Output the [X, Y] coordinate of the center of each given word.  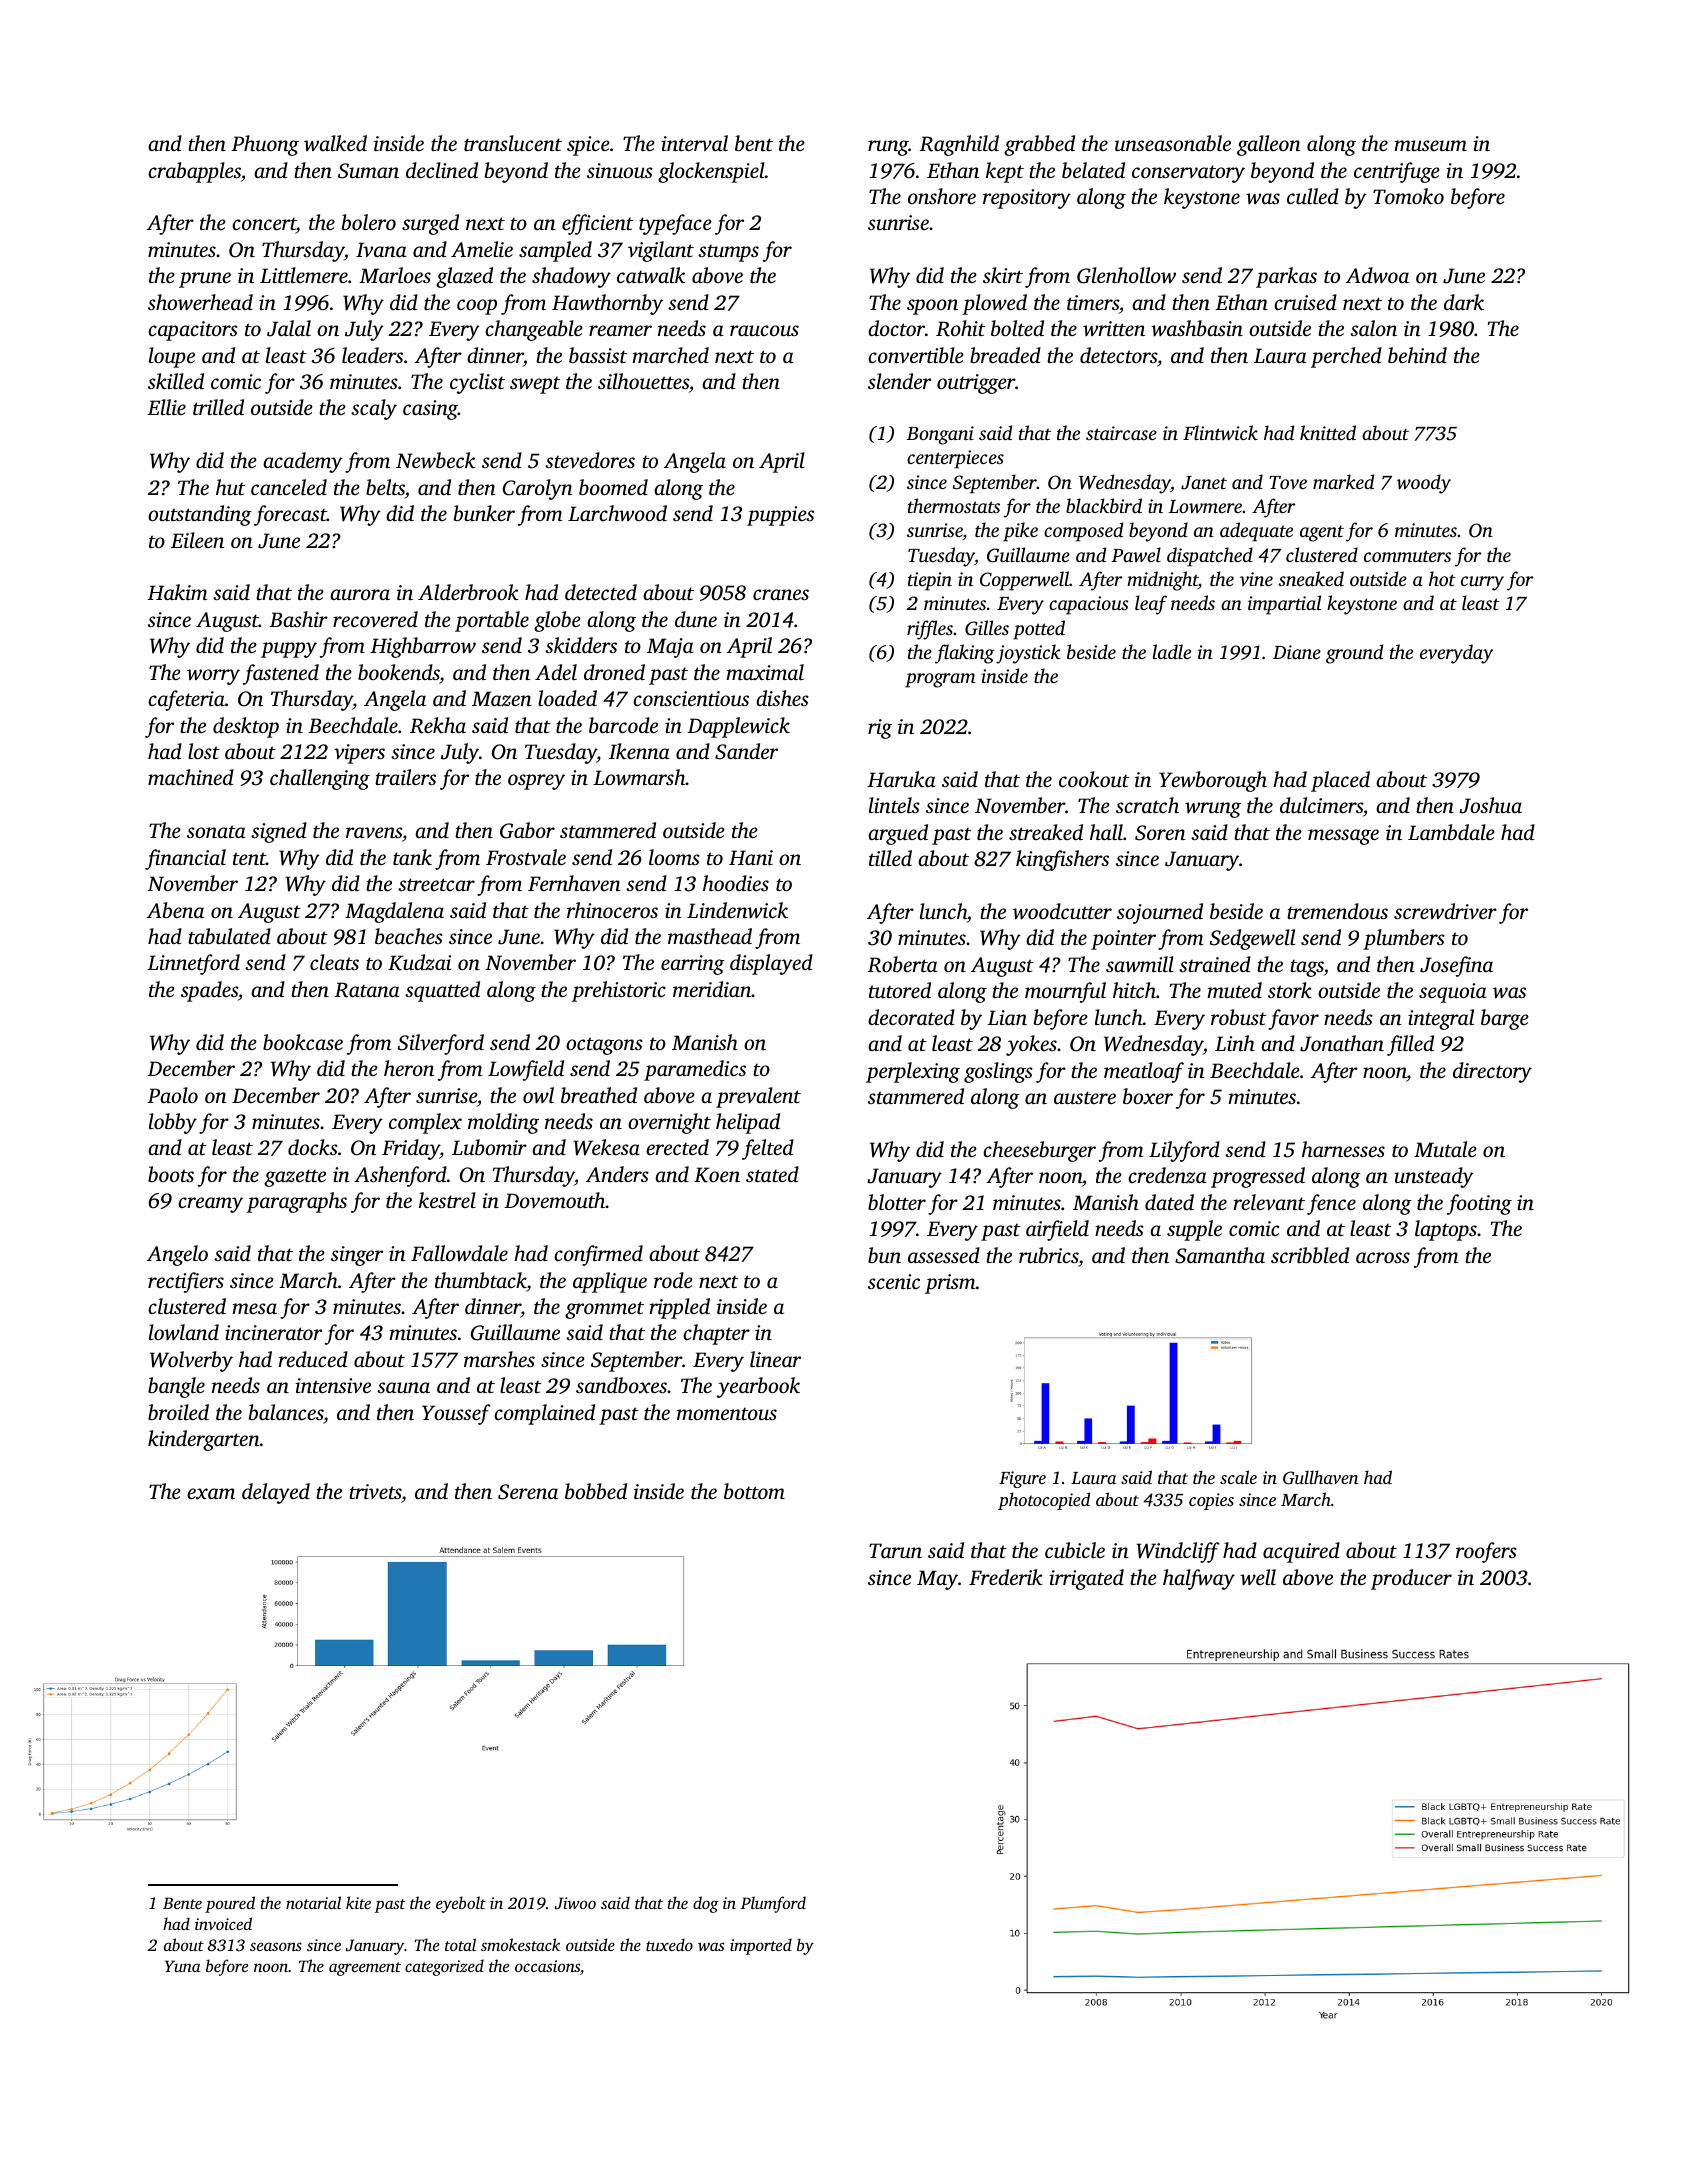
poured [230, 1904]
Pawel [1136, 554]
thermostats [954, 505]
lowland [184, 1332]
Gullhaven [1320, 1477]
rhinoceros [612, 910]
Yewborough [1213, 781]
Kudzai [419, 962]
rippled [680, 1308]
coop [477, 307]
